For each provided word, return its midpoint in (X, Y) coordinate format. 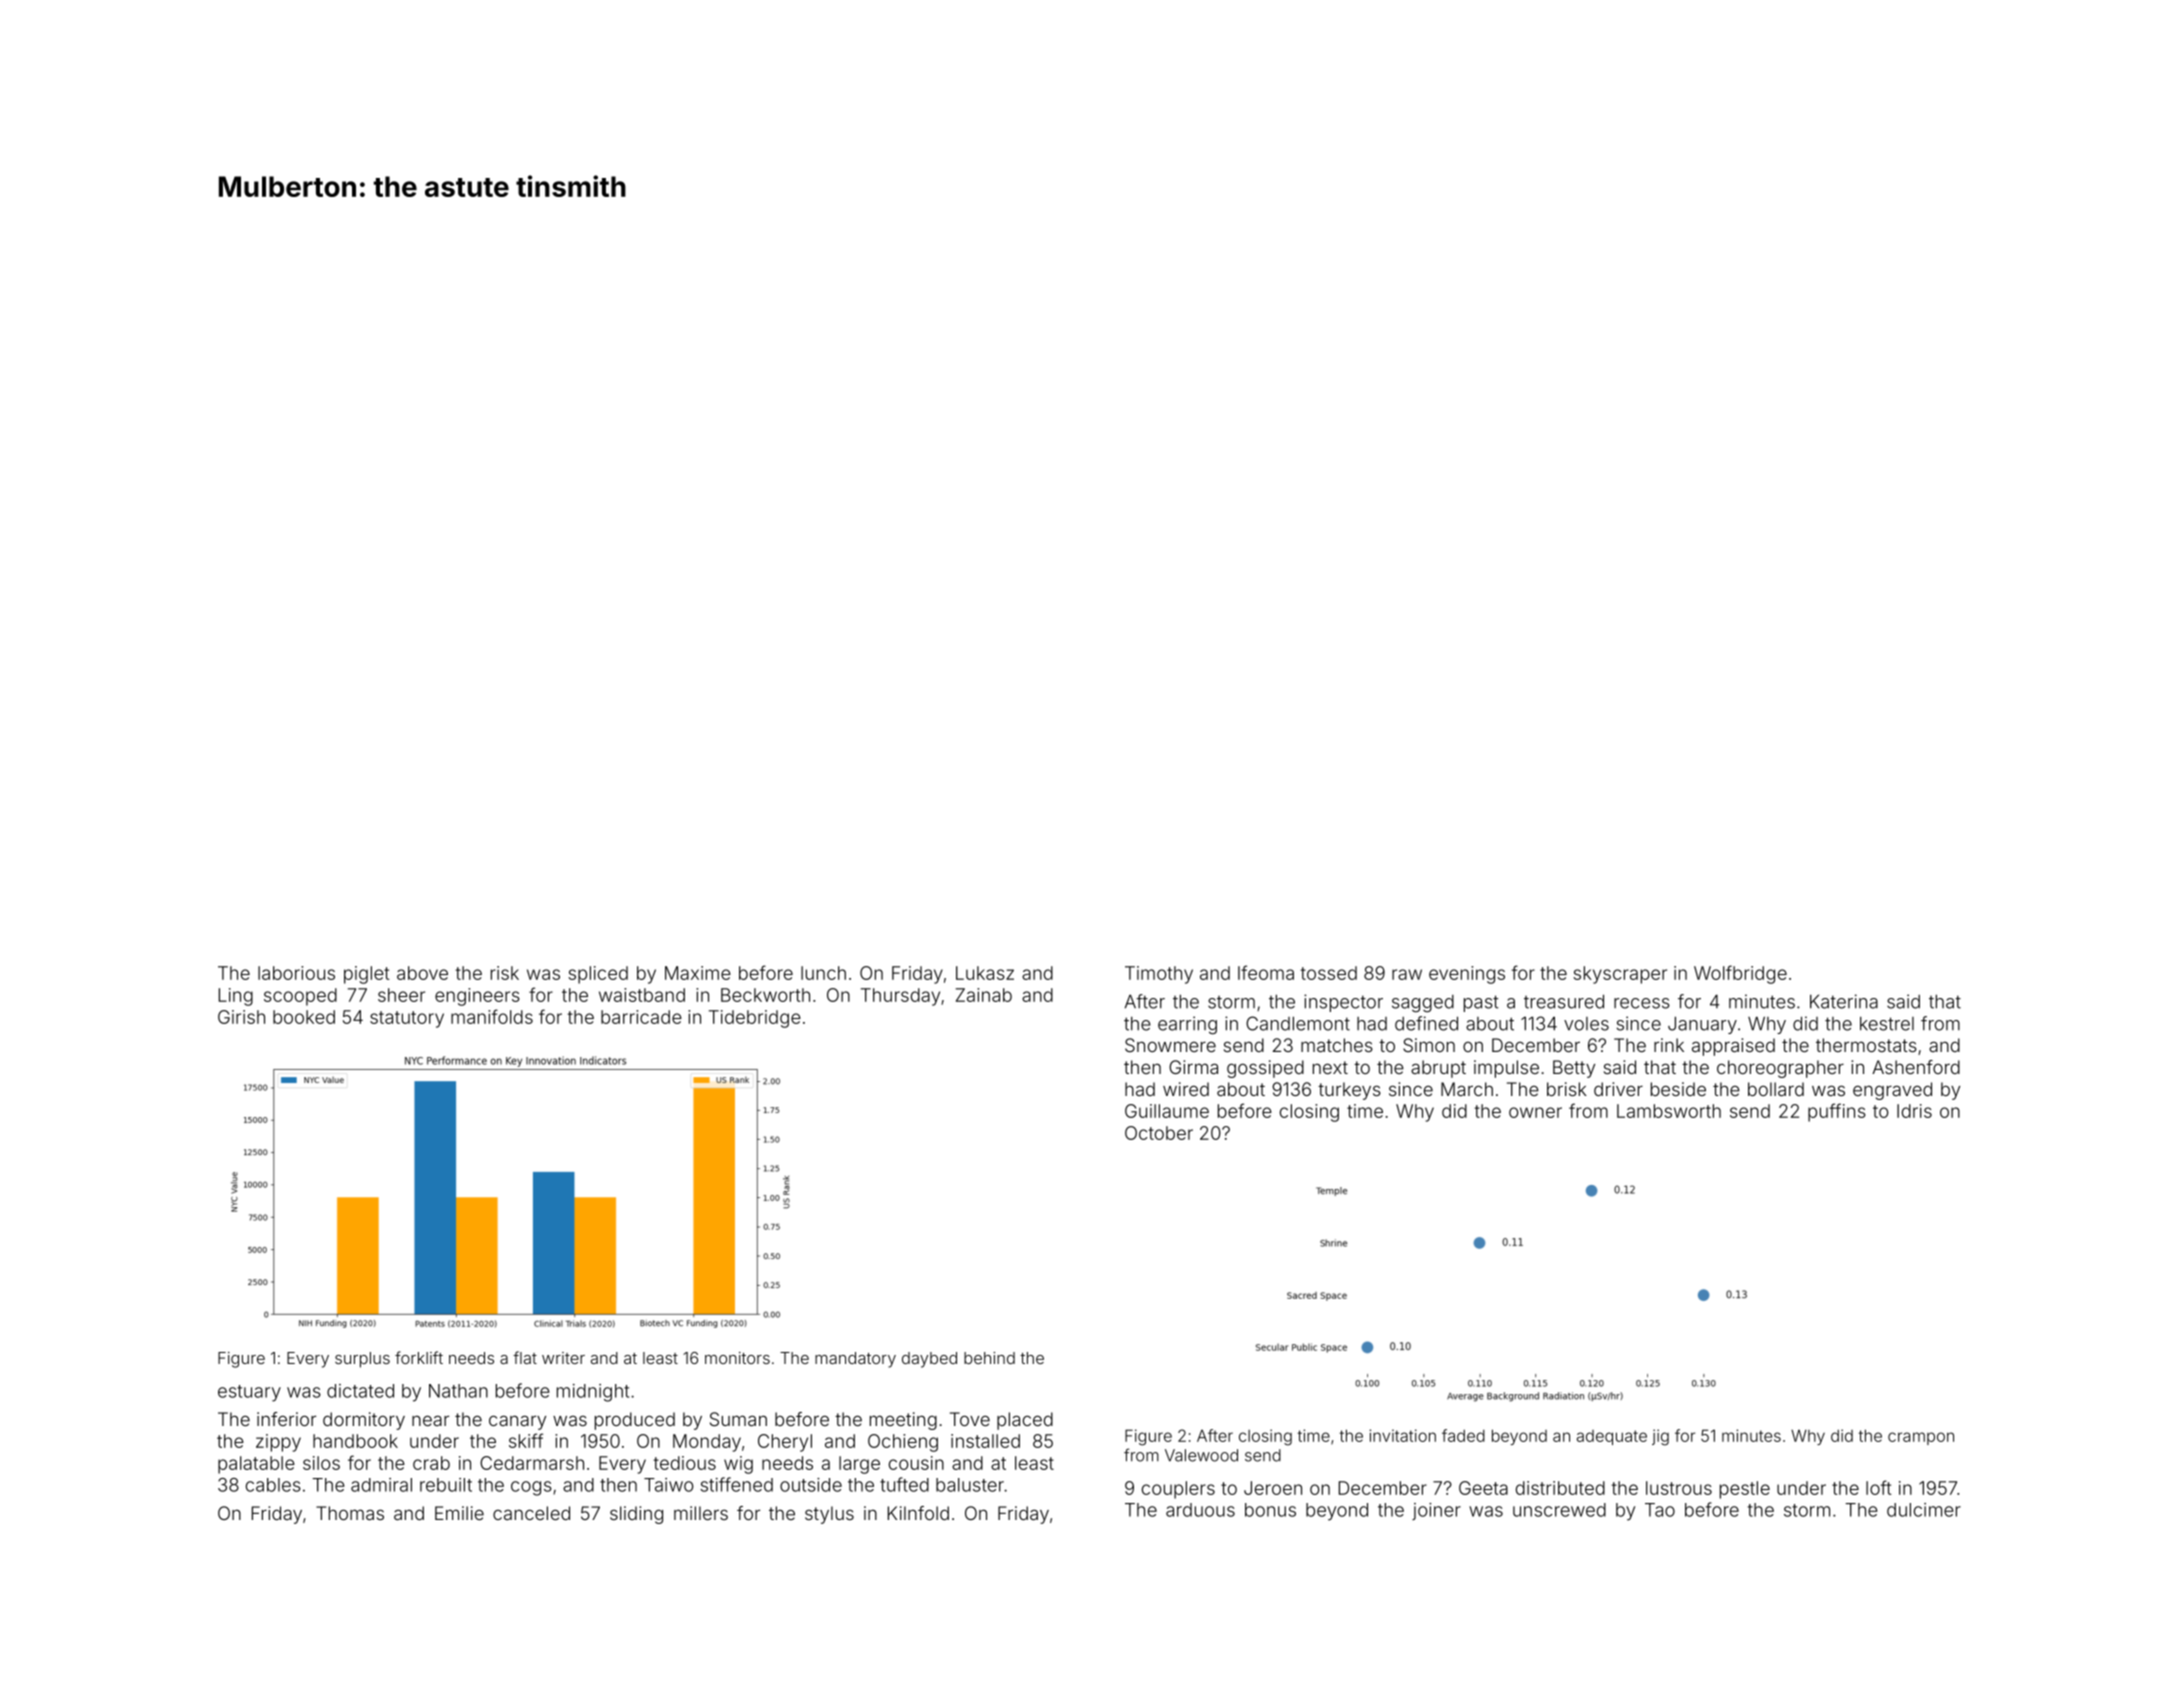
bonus (1270, 1510)
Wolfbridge (1740, 974)
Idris (1914, 1111)
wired (1186, 1089)
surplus (362, 1360)
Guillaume (1167, 1111)
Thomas (350, 1513)
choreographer (1780, 1069)
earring (1187, 1025)
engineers (477, 997)
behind (989, 1358)
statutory (407, 1019)
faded (1463, 1435)
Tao (1660, 1510)
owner (1535, 1112)
